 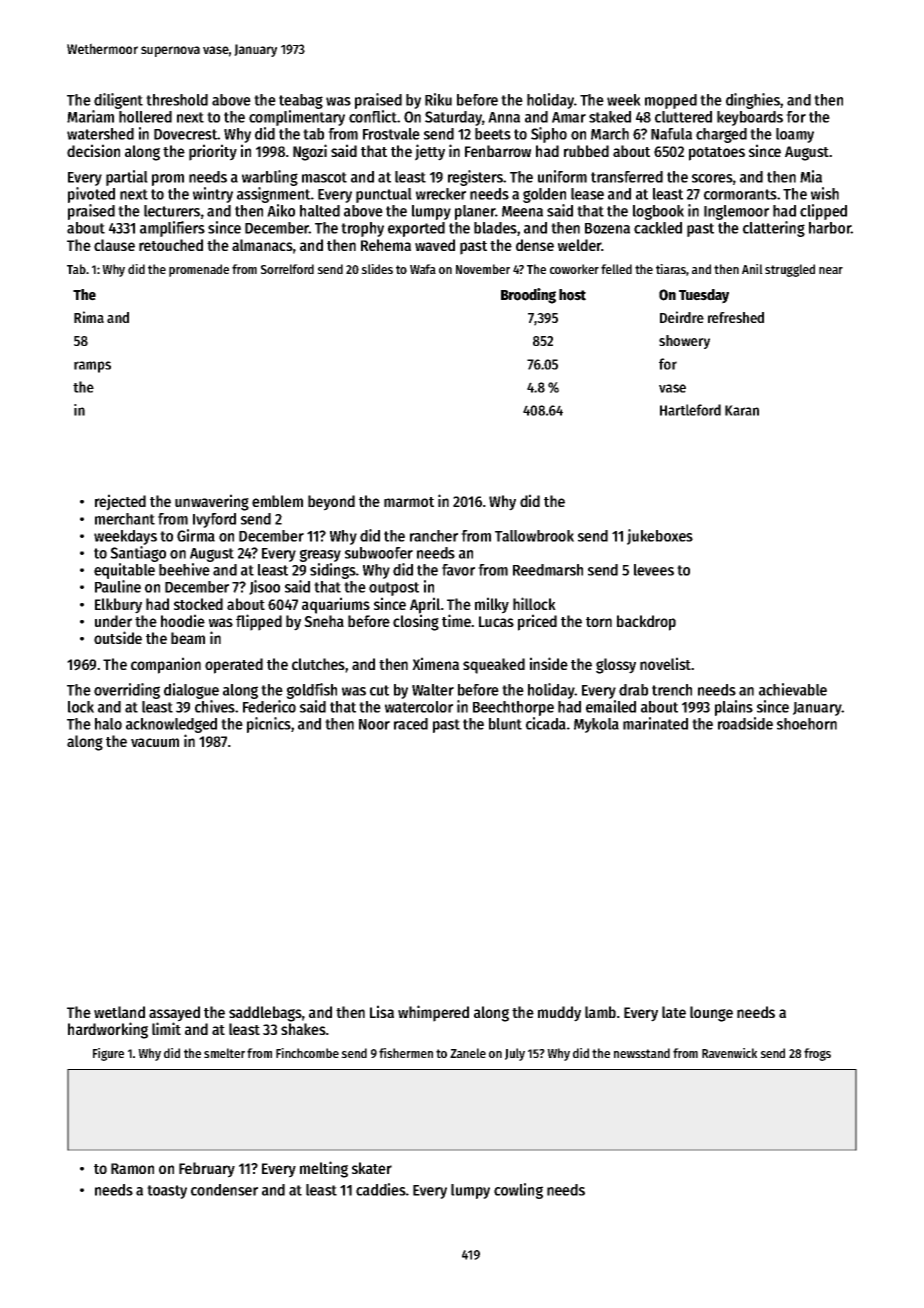 What do you see at coordinates (265, 1014) in the screenshot?
I see `saddlebags` at bounding box center [265, 1014].
